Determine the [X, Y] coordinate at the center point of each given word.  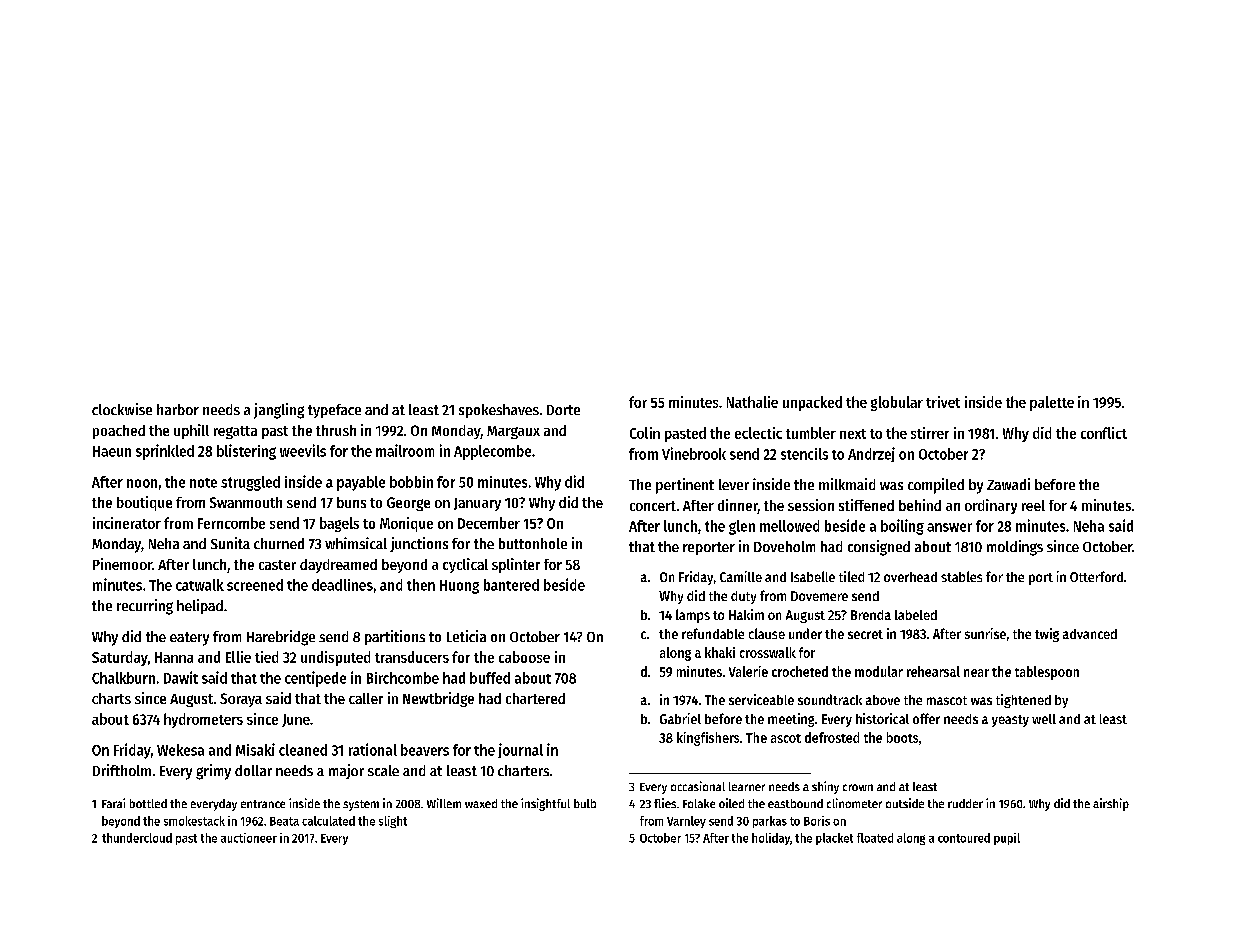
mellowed [789, 526]
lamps [693, 616]
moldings [1015, 548]
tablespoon [1047, 673]
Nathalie [752, 402]
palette [1052, 403]
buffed [490, 678]
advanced [1090, 634]
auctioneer [249, 838]
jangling [279, 411]
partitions [395, 637]
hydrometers [203, 720]
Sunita [230, 543]
